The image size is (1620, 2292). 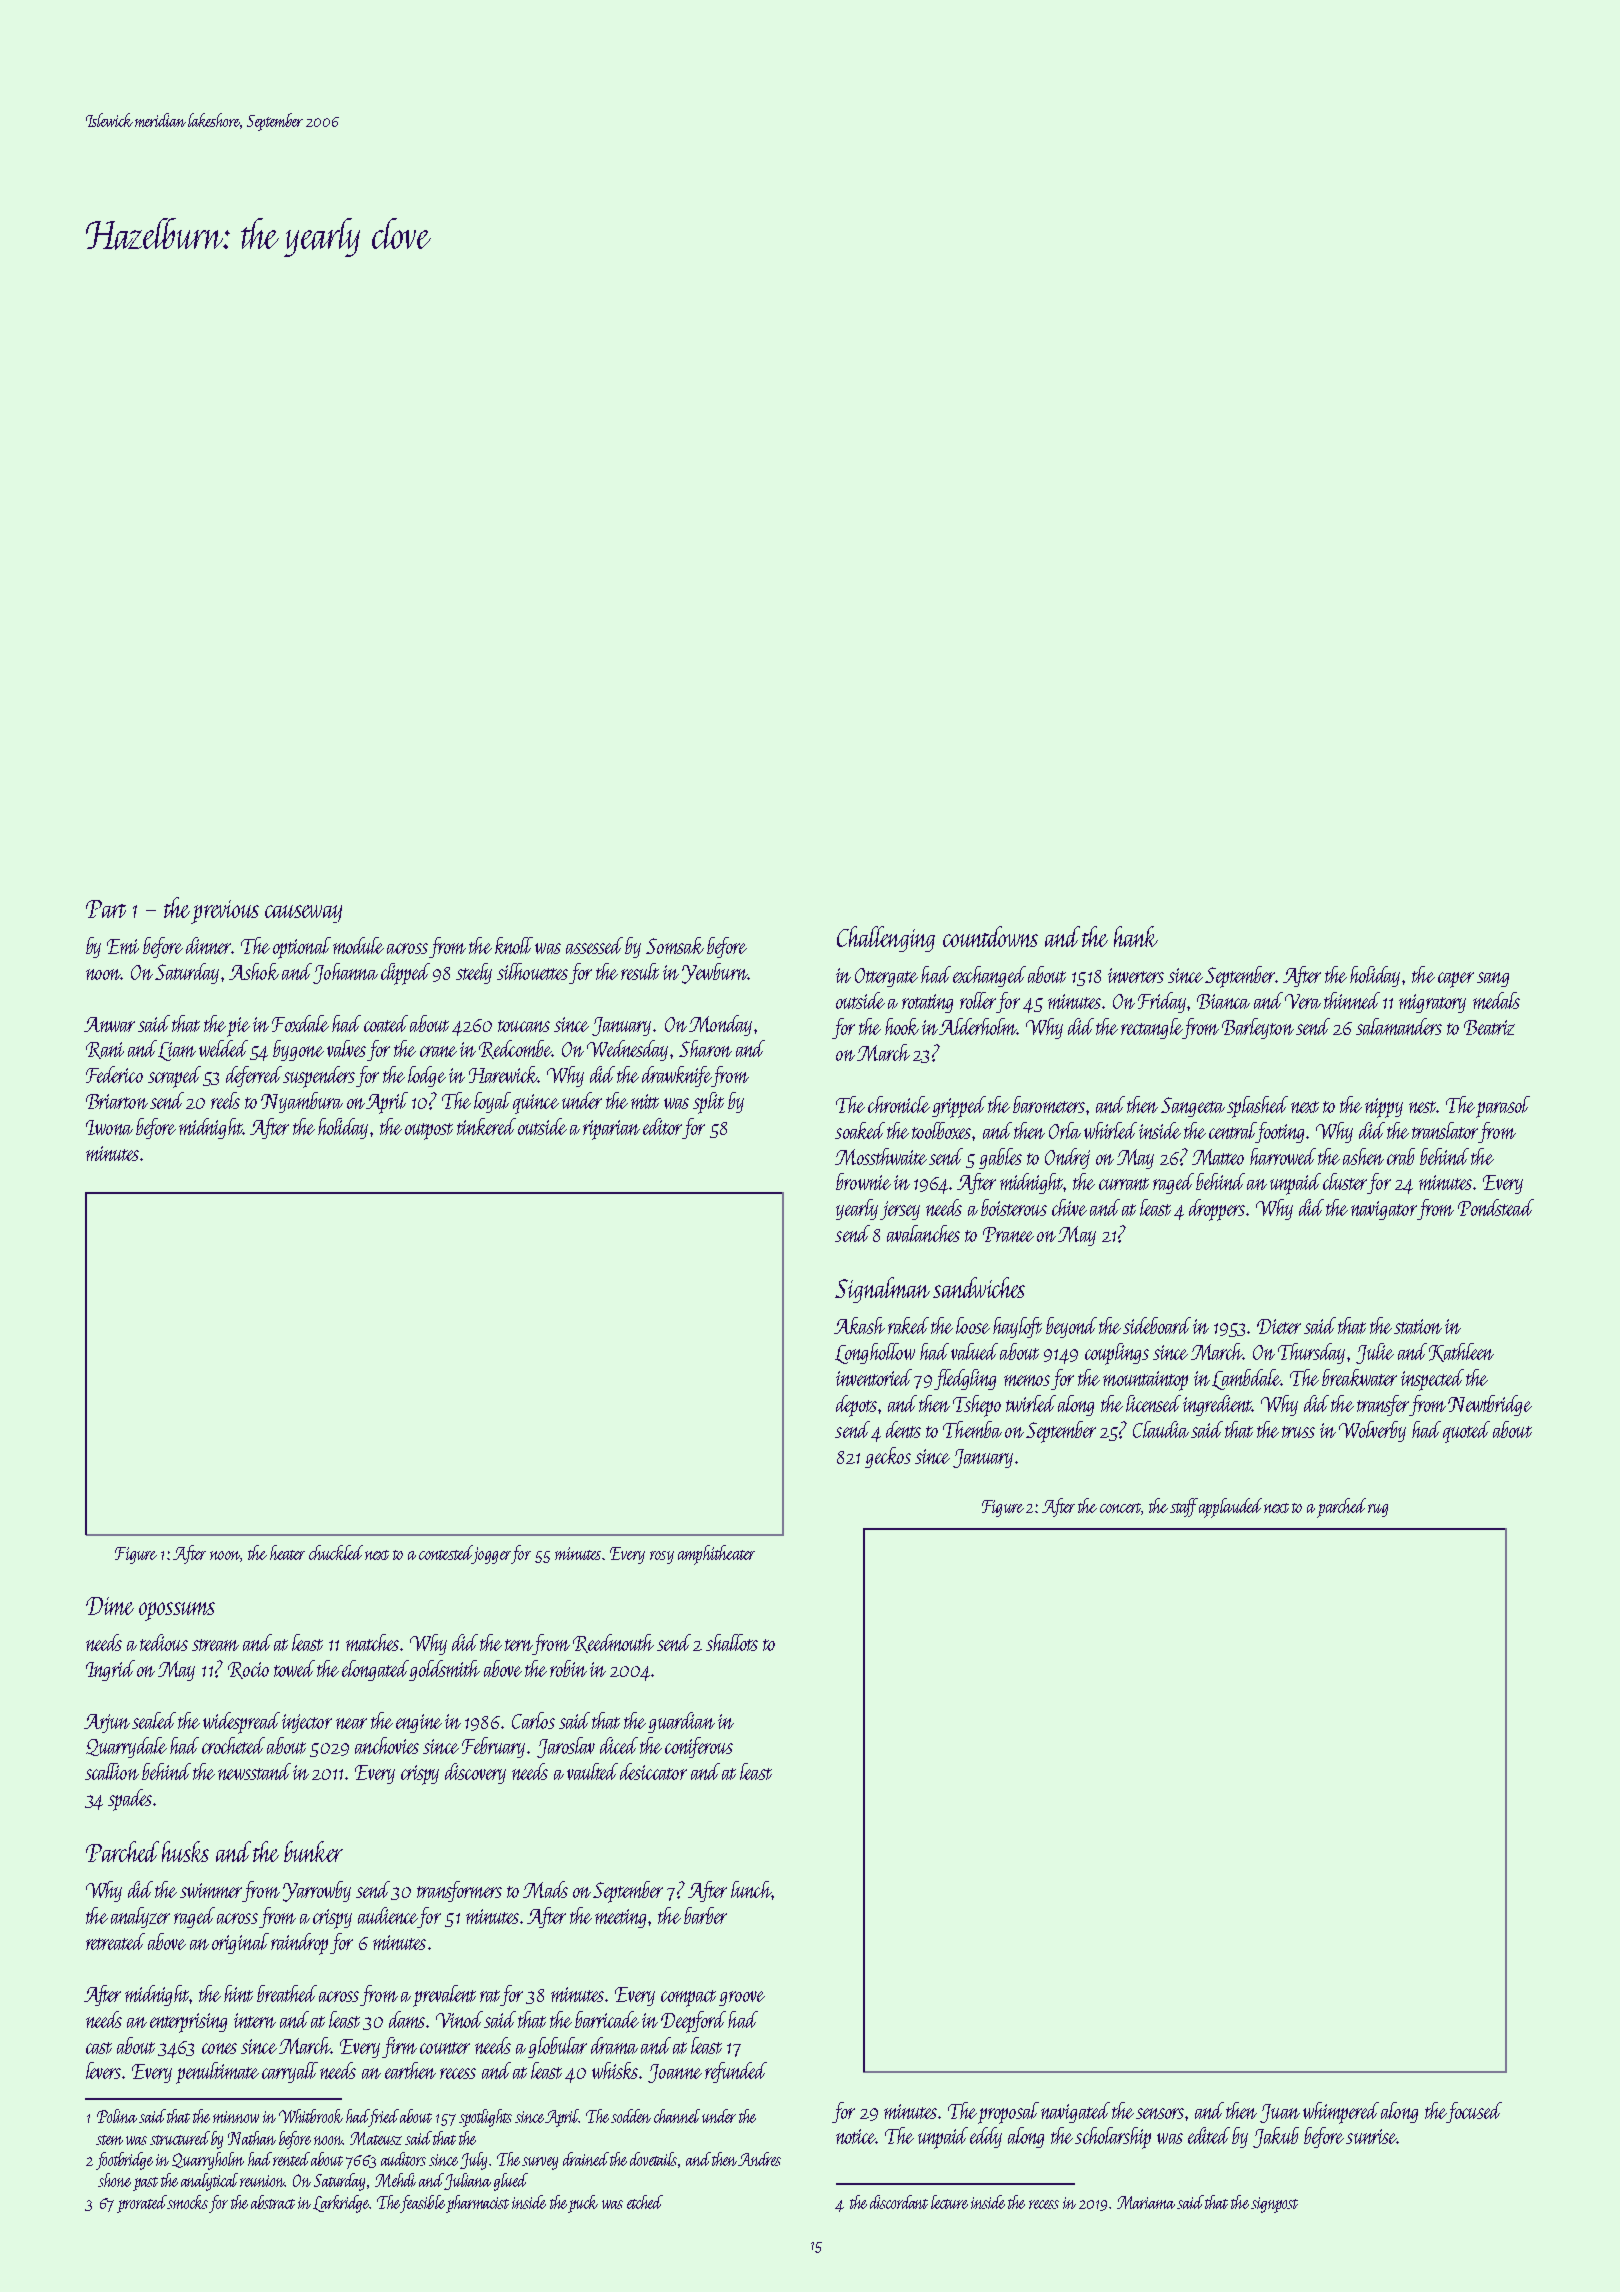 I want to click on truss, so click(x=1298, y=1432).
